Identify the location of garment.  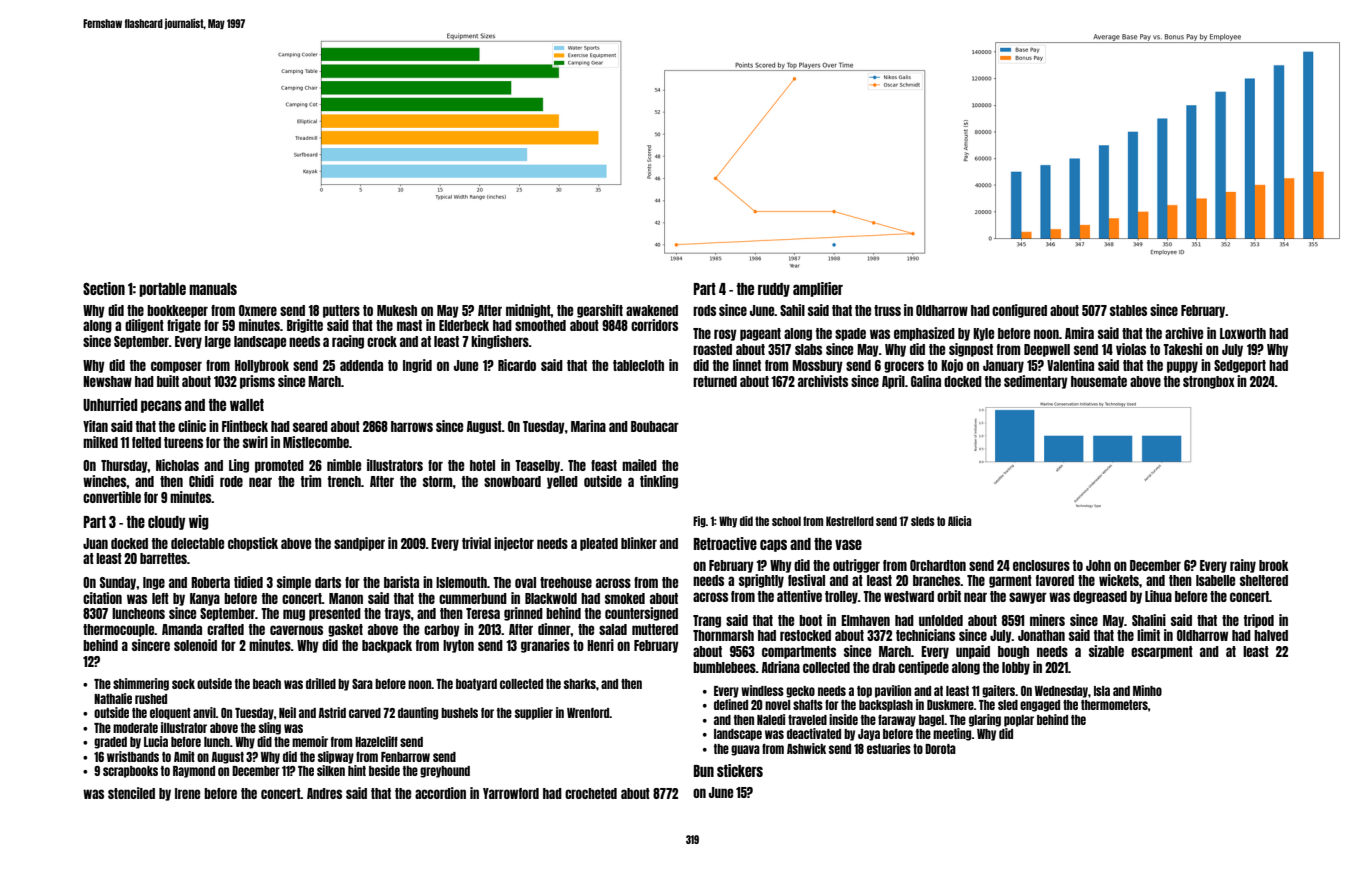
(1010, 581).
